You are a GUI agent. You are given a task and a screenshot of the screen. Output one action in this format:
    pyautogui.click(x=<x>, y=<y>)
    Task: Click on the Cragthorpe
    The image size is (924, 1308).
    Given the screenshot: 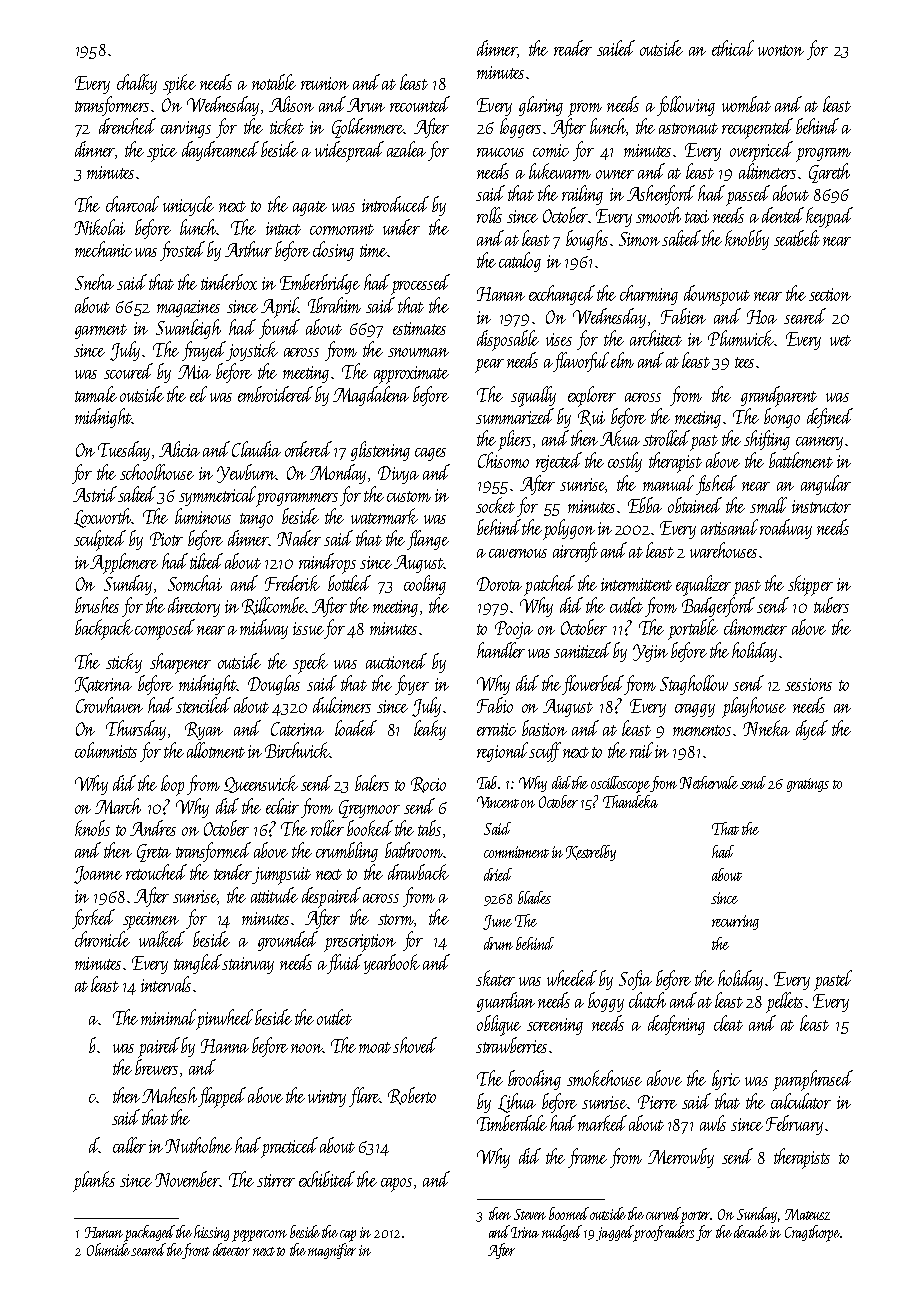 What is the action you would take?
    pyautogui.click(x=812, y=1233)
